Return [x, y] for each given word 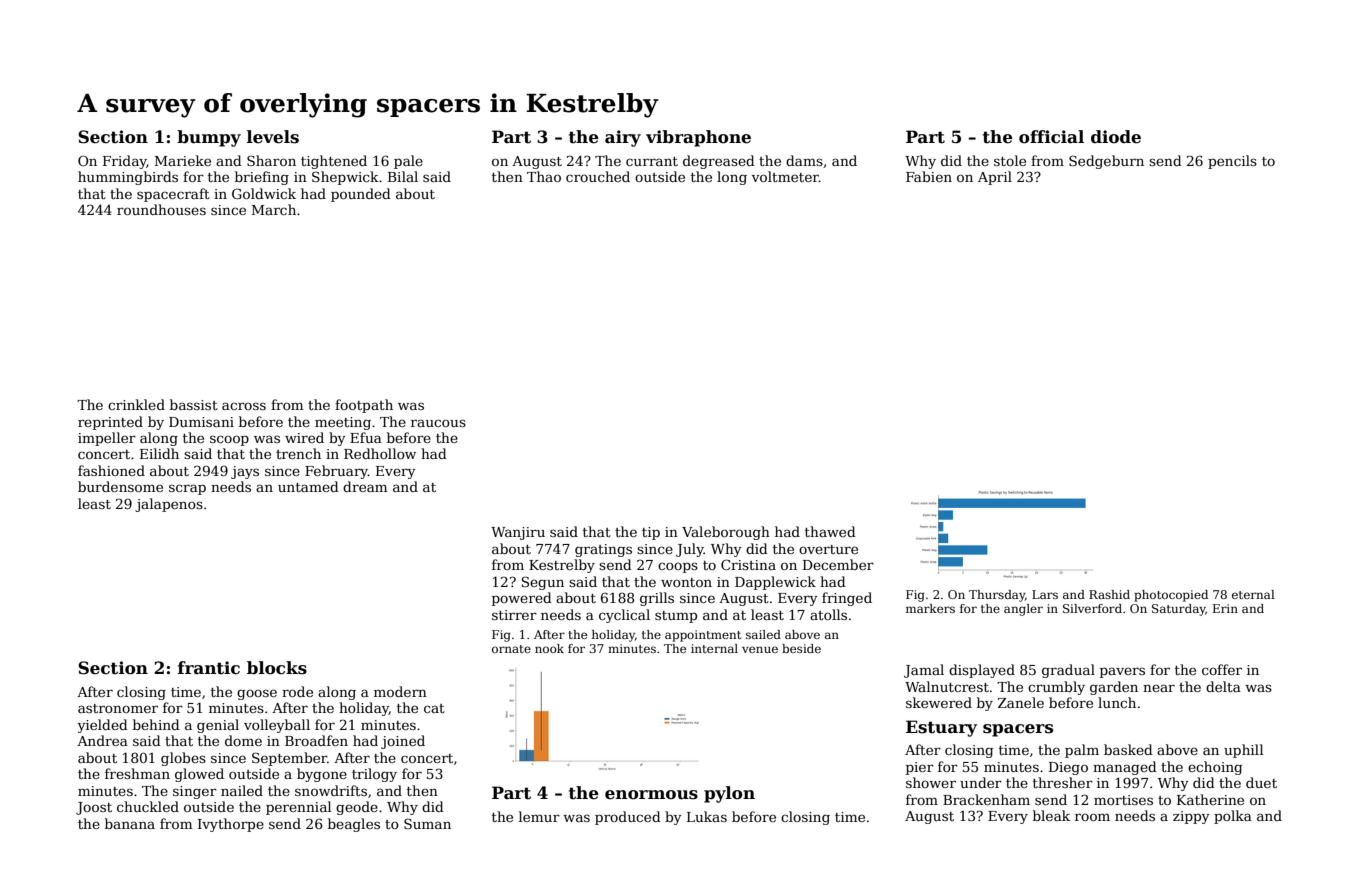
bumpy [209, 138]
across [244, 406]
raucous [438, 423]
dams [804, 160]
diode [1116, 137]
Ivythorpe [231, 825]
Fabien [929, 176]
